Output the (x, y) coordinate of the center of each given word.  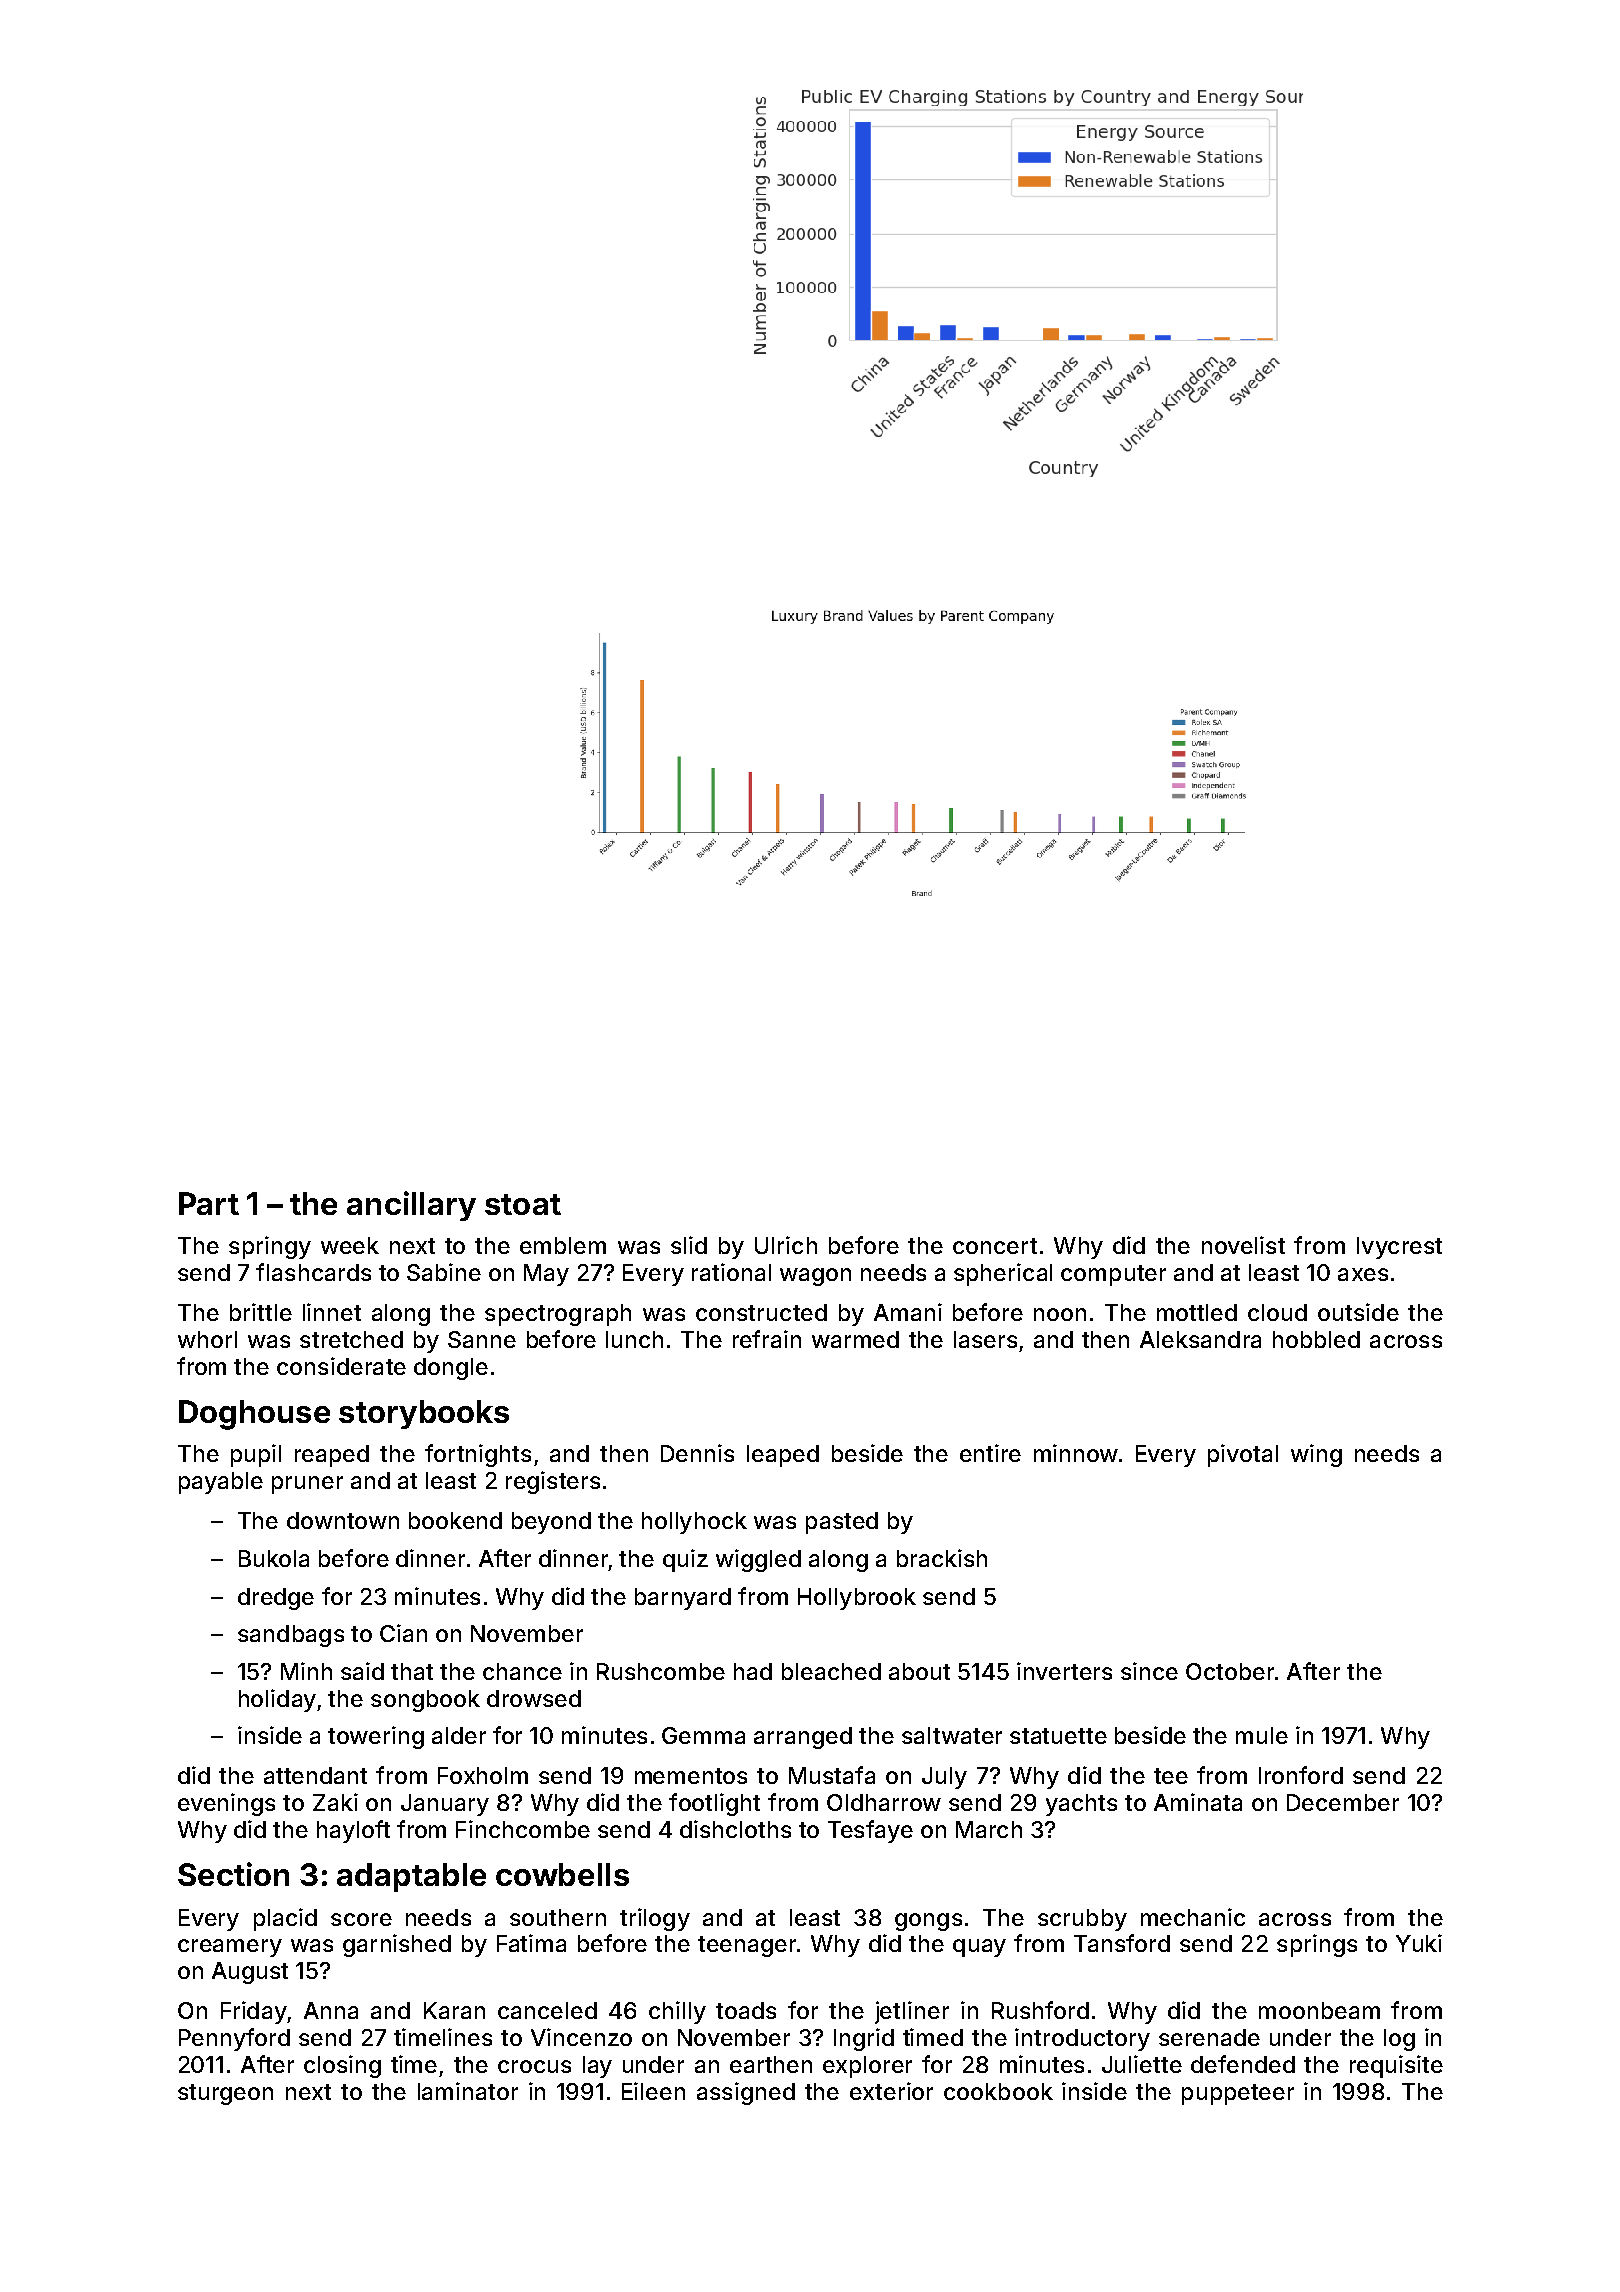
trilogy (655, 1919)
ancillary (411, 1206)
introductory (1082, 2039)
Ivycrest (1399, 1248)
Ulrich (786, 1245)
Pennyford (234, 2039)
